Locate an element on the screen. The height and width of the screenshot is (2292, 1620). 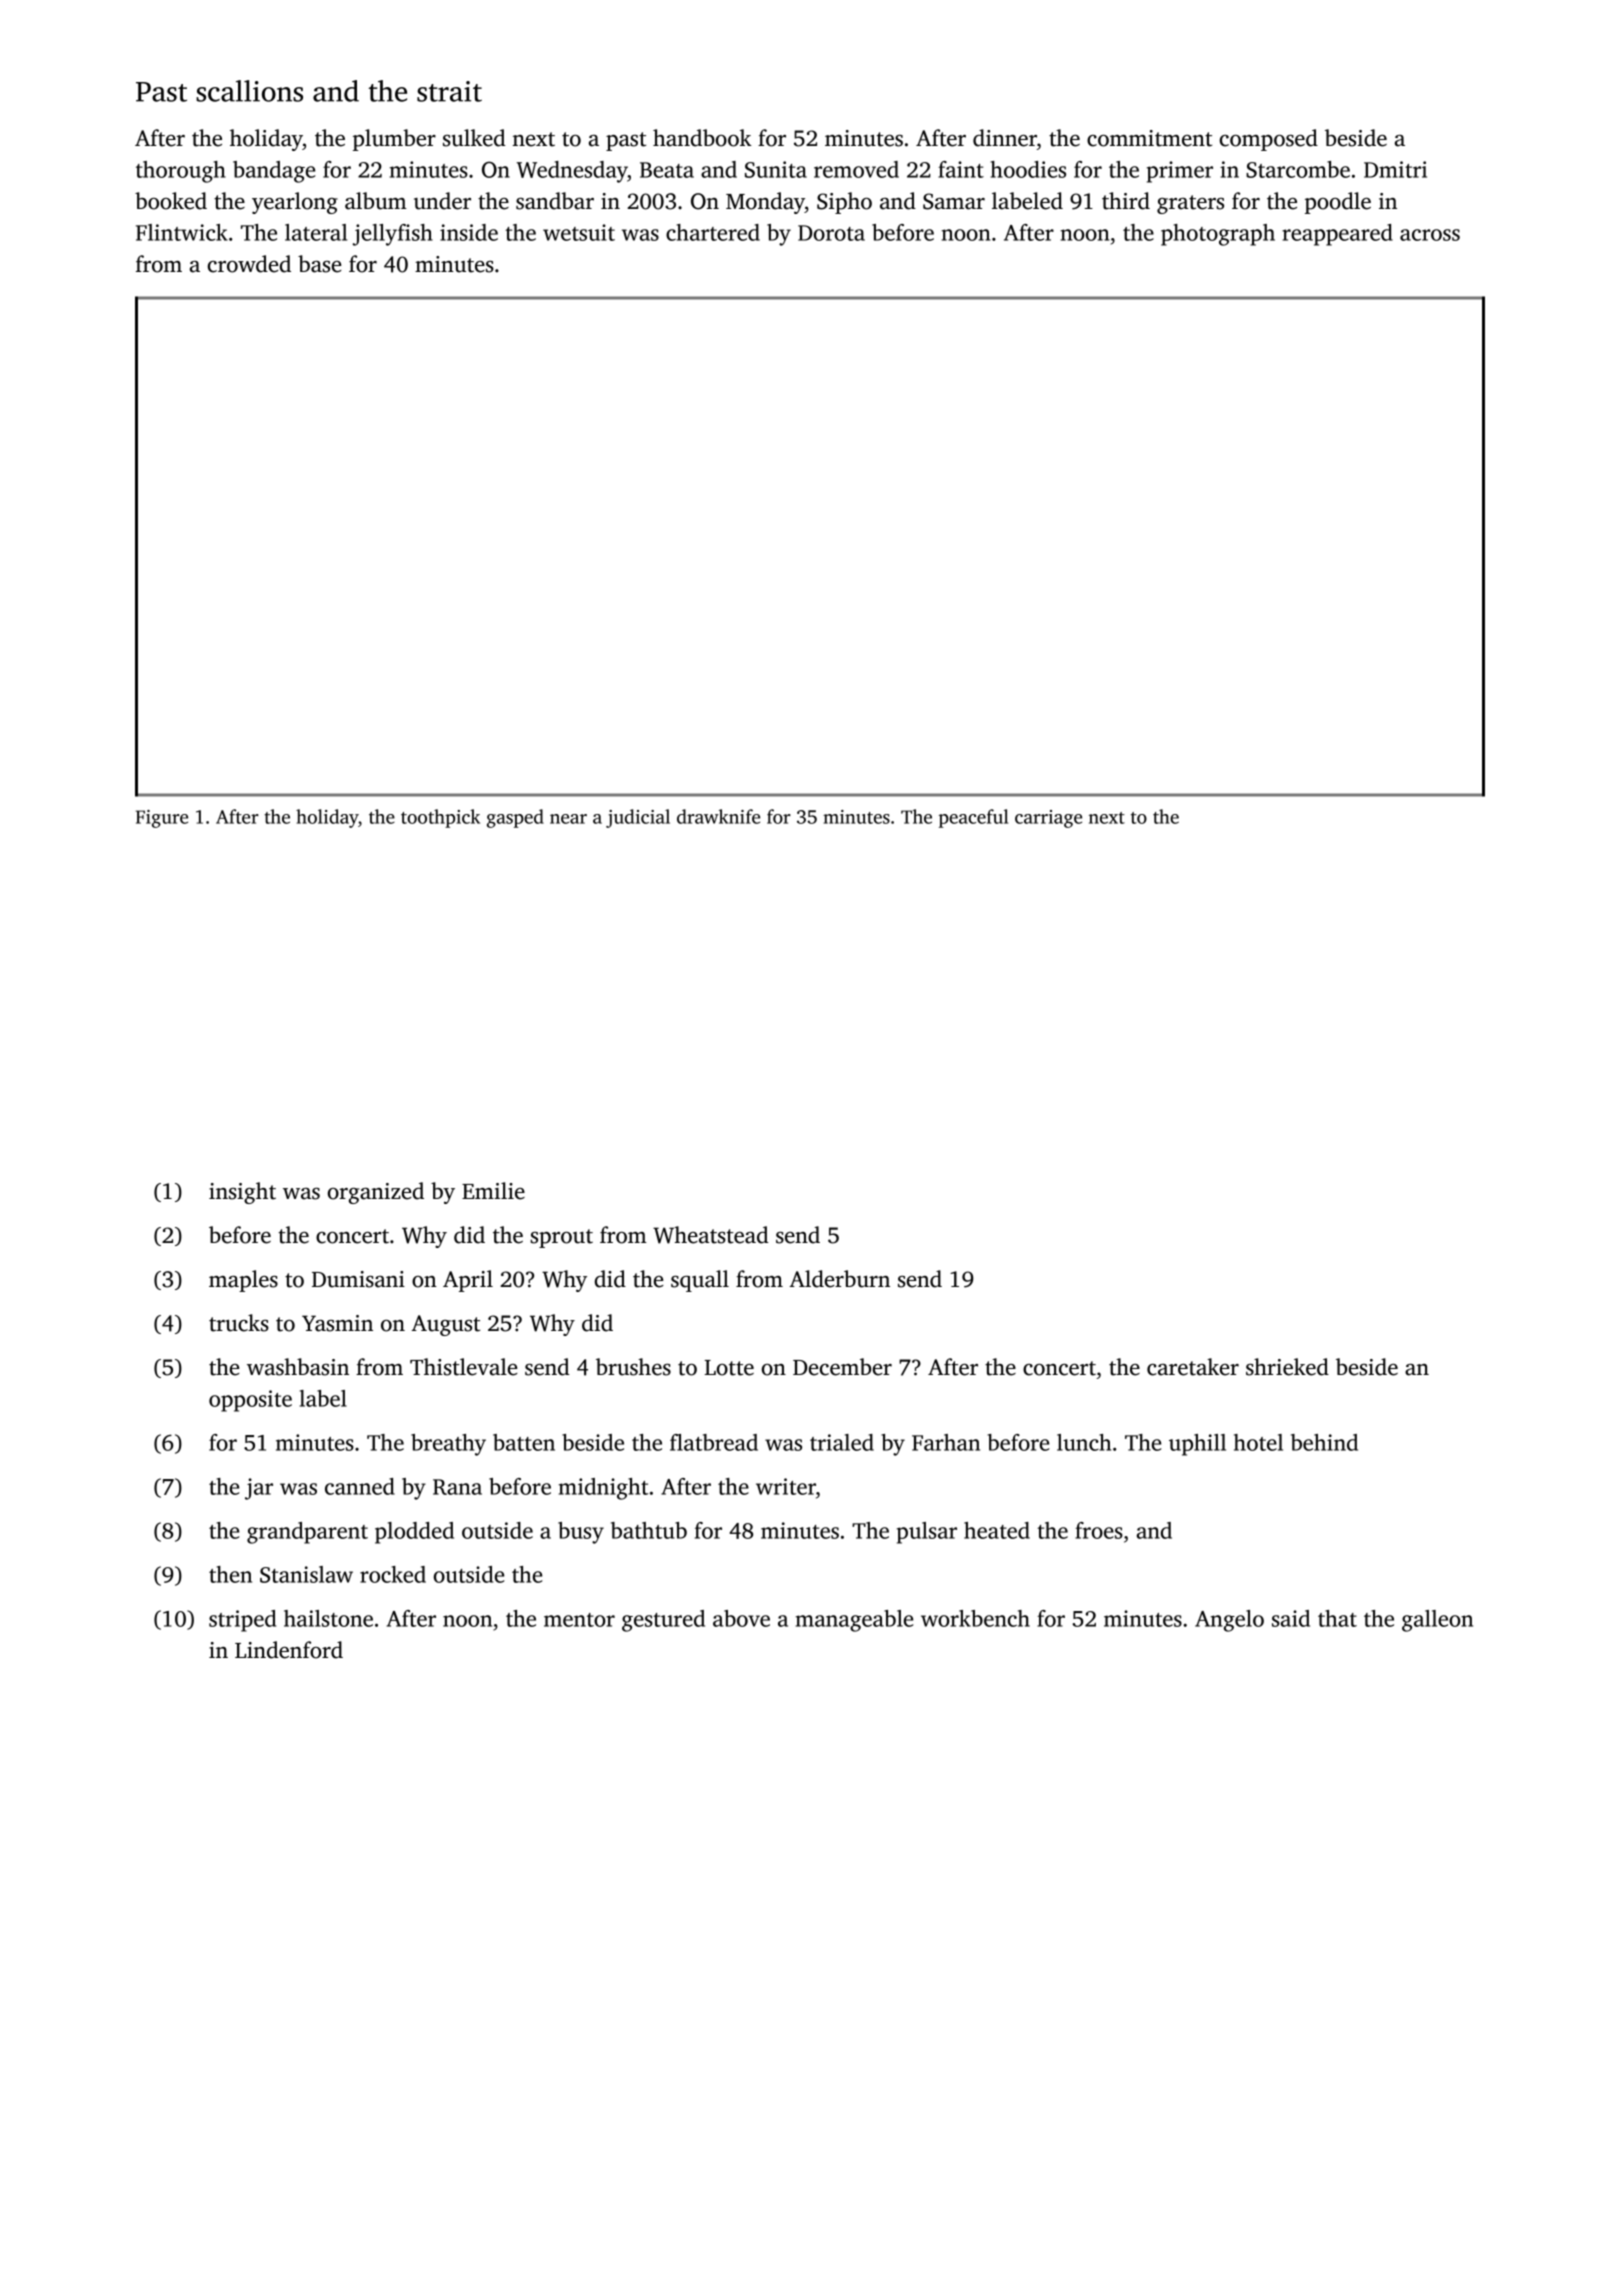
peaceful is located at coordinates (973, 818).
